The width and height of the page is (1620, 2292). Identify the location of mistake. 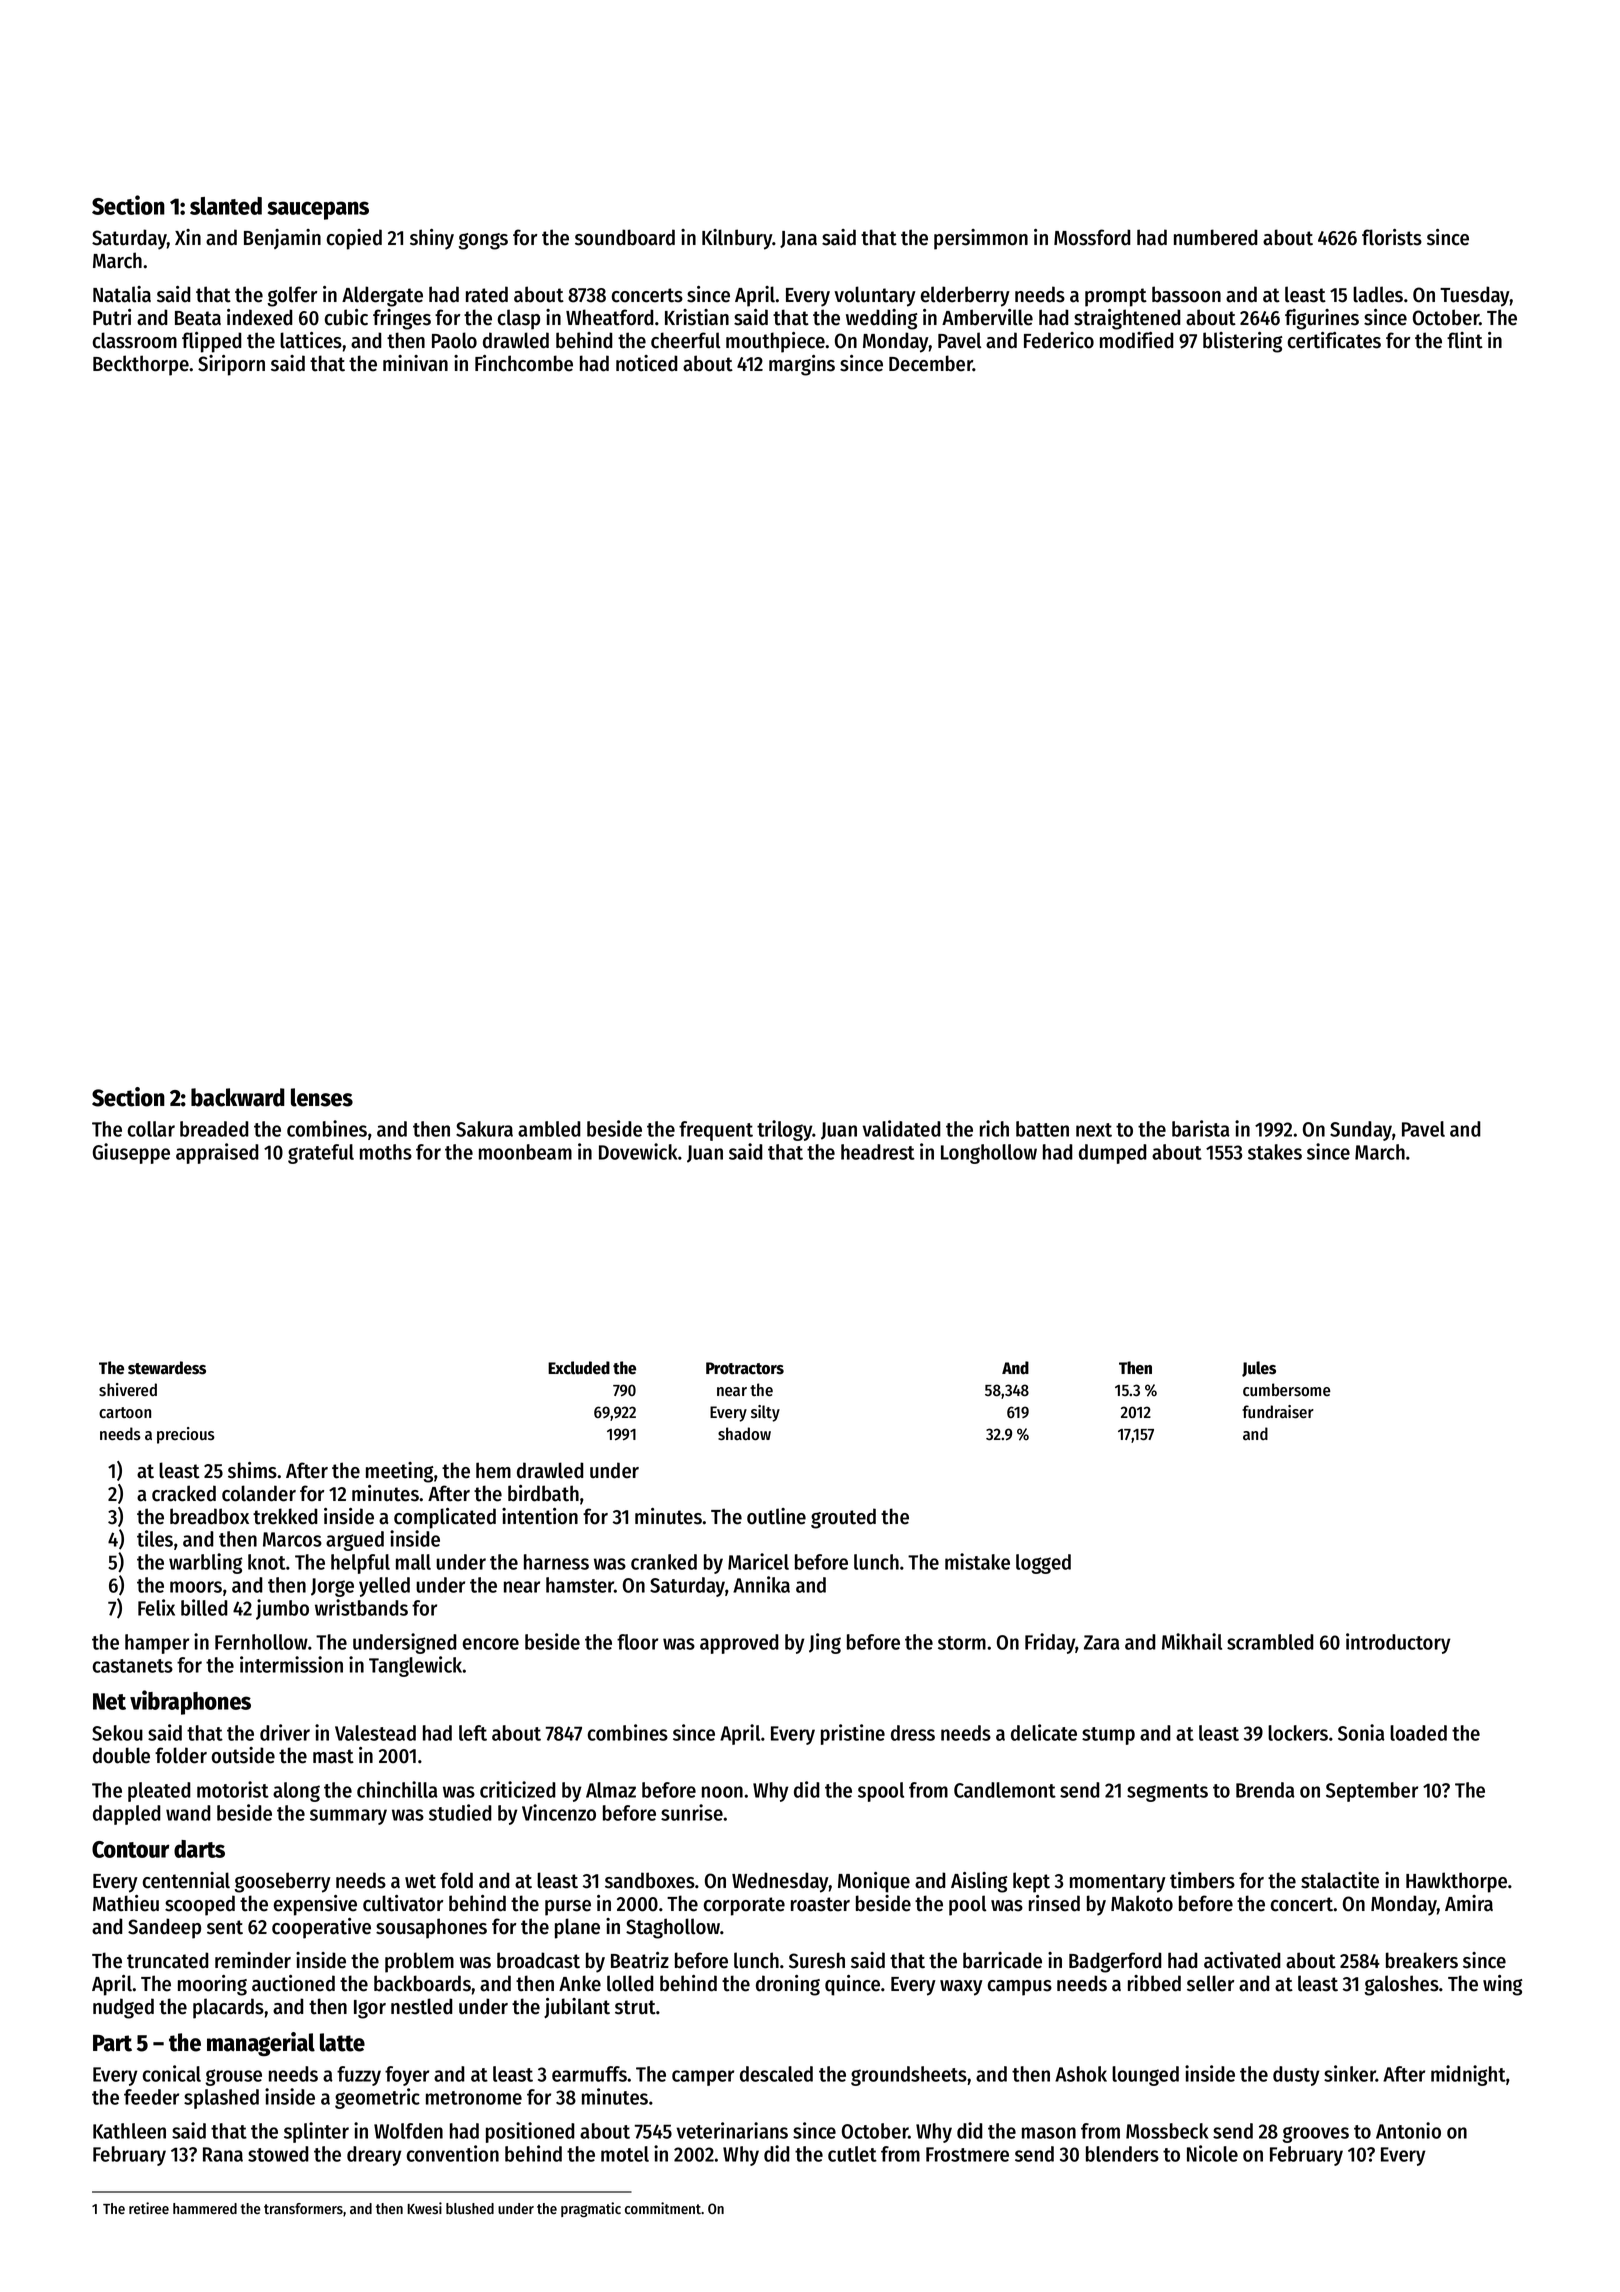
(977, 1561).
